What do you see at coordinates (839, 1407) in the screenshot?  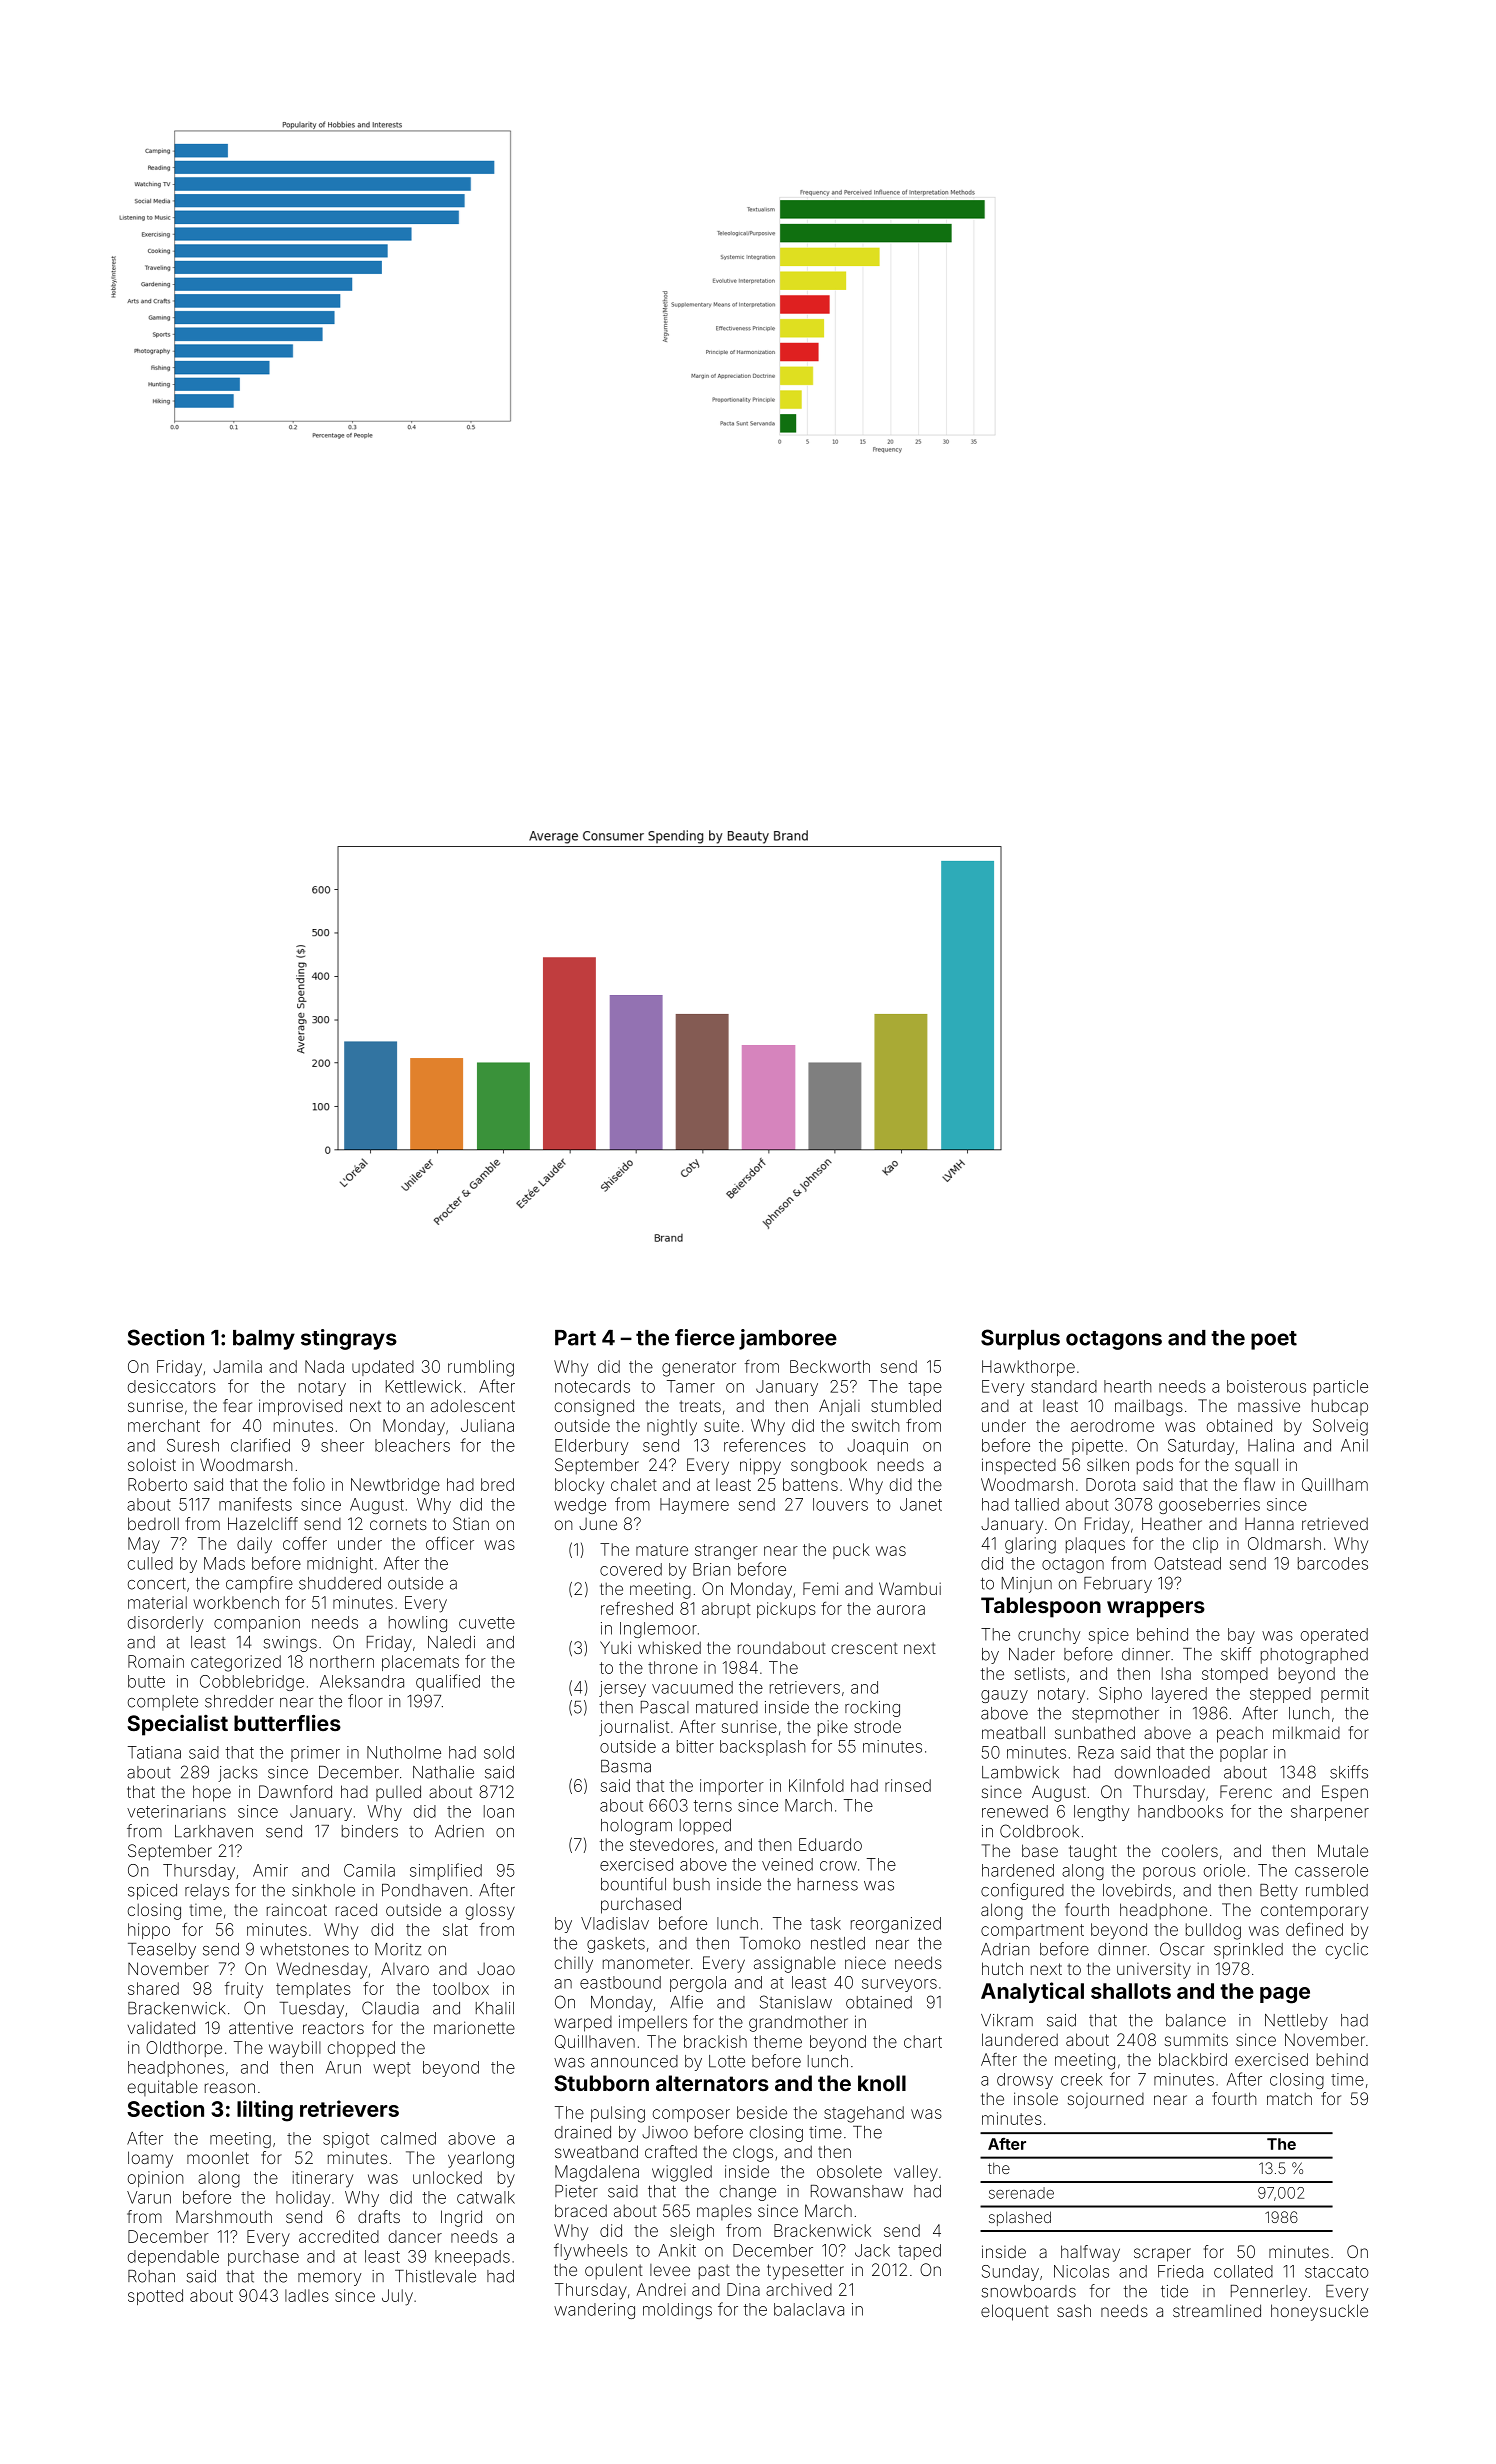 I see `Anjali` at bounding box center [839, 1407].
